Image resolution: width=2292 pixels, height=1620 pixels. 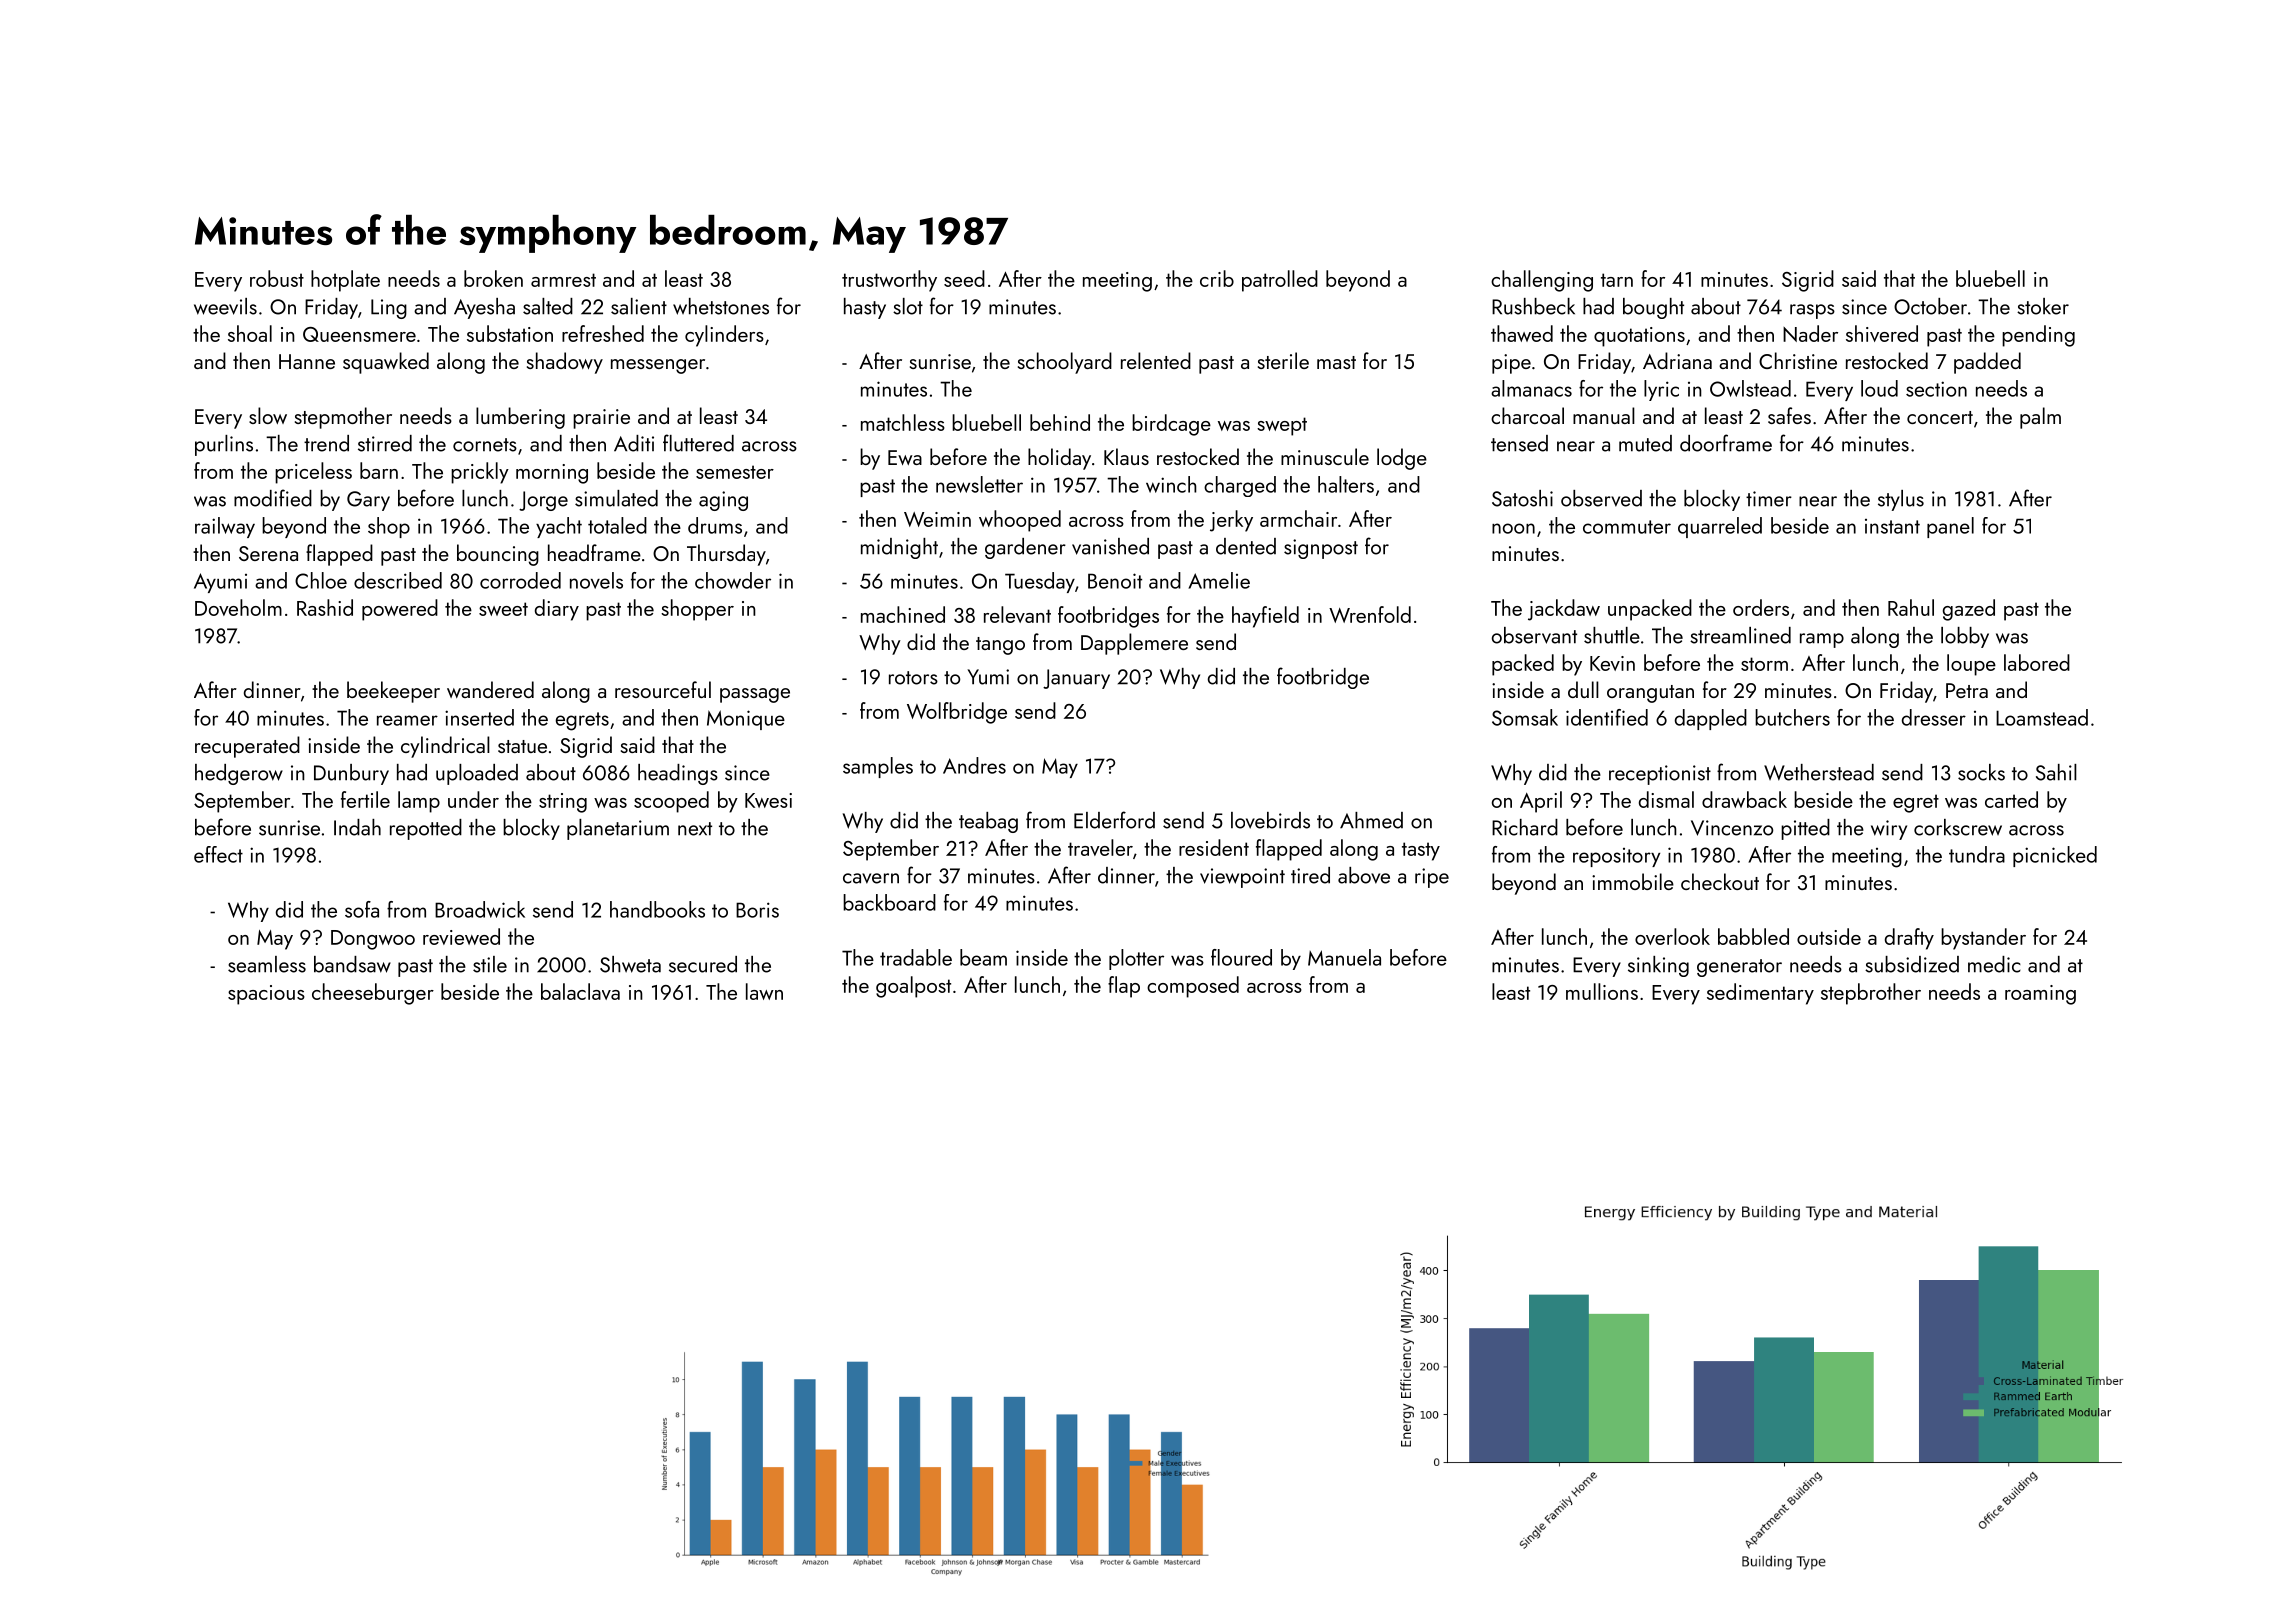 What do you see at coordinates (1971, 665) in the screenshot?
I see `loupe` at bounding box center [1971, 665].
